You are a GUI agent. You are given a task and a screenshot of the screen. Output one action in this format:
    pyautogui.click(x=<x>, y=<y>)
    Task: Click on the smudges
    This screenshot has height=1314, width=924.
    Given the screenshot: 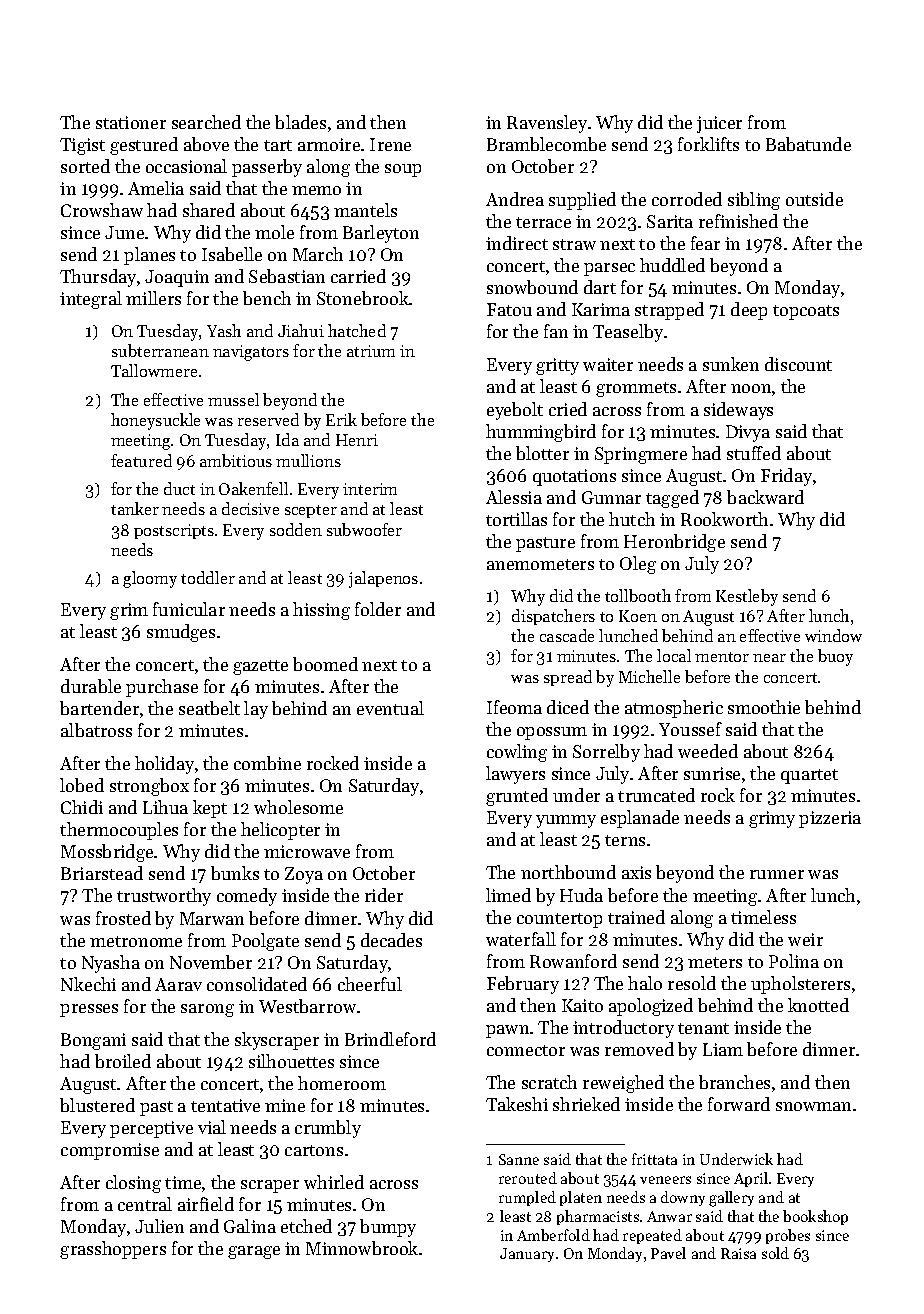 What is the action you would take?
    pyautogui.click(x=181, y=633)
